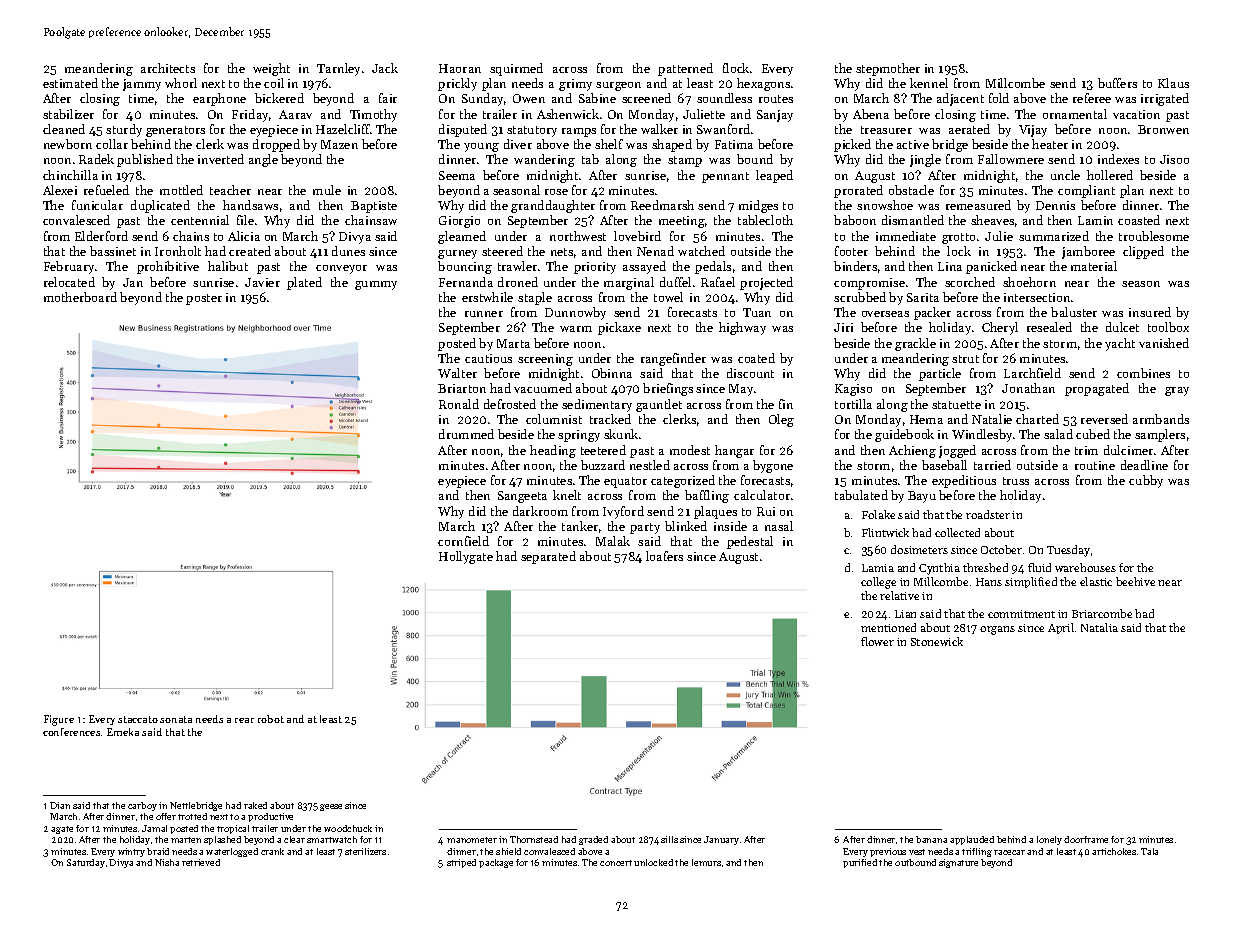 The width and height of the screenshot is (1233, 952). Describe the element at coordinates (465, 267) in the screenshot. I see `bouncing` at that location.
